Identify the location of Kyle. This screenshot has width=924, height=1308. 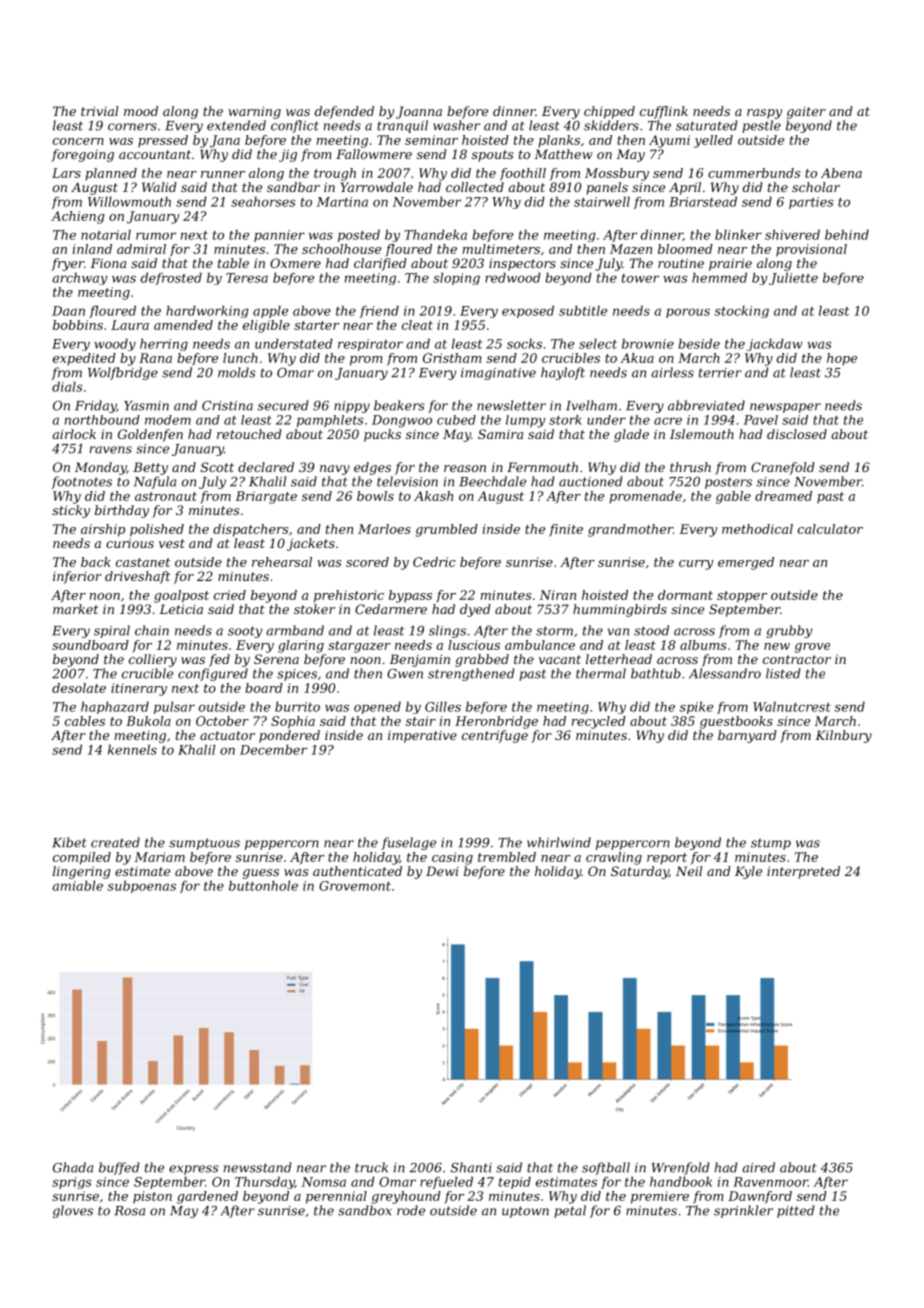
(748, 872).
